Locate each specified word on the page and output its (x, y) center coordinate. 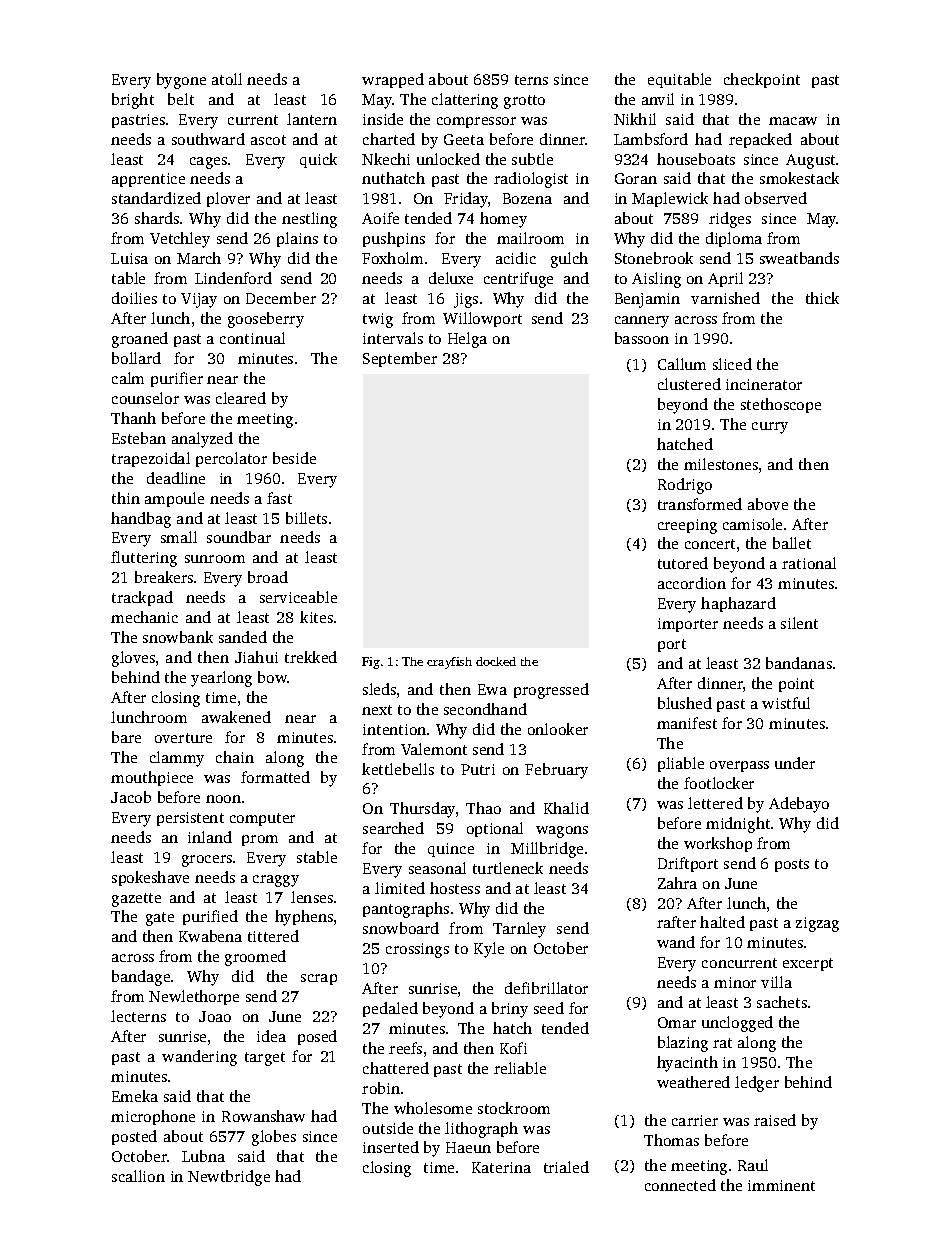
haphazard (738, 604)
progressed (551, 691)
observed (776, 198)
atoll (227, 79)
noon (223, 799)
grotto (524, 102)
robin (381, 1088)
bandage (141, 978)
